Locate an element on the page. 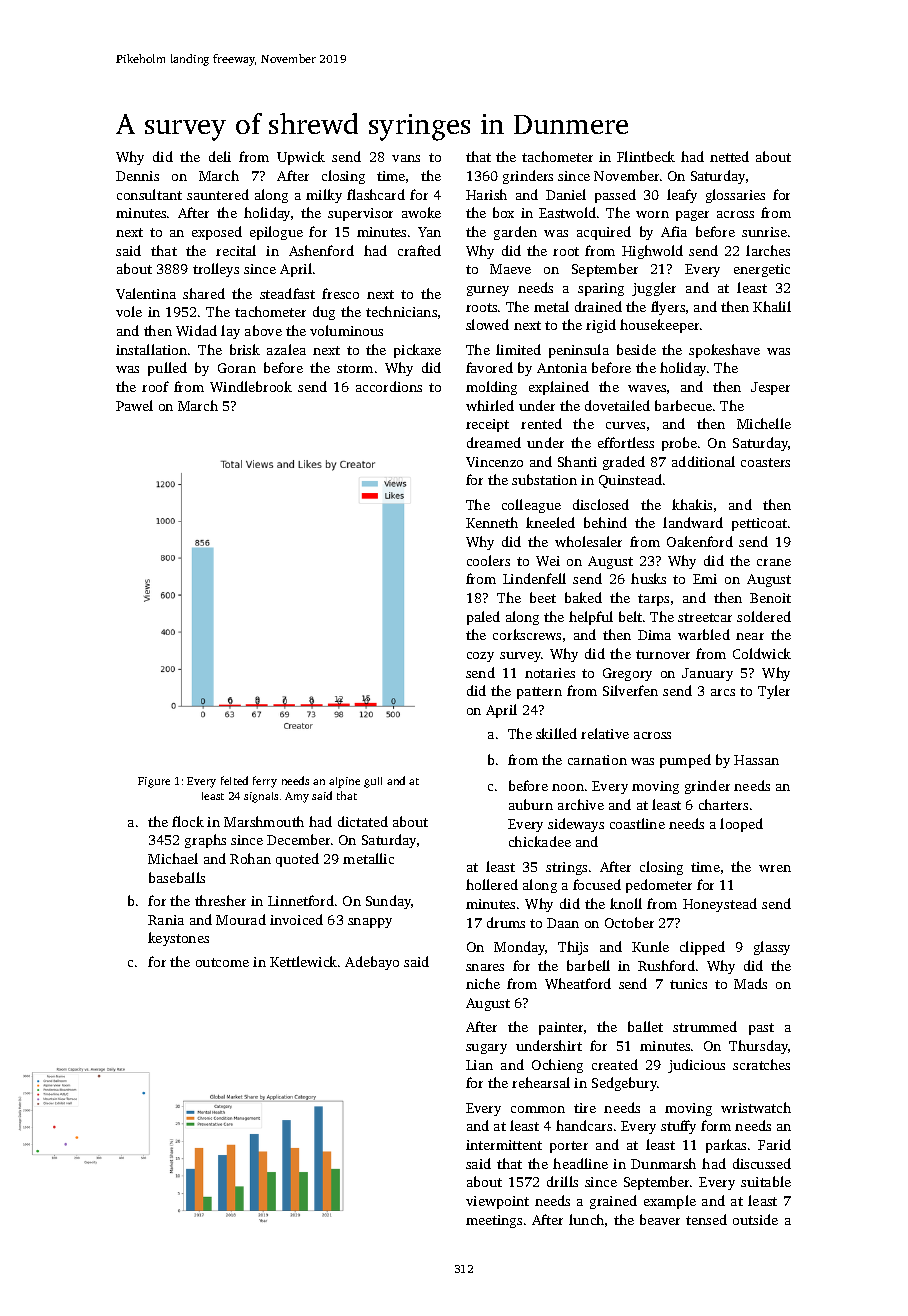  looped is located at coordinates (741, 825).
